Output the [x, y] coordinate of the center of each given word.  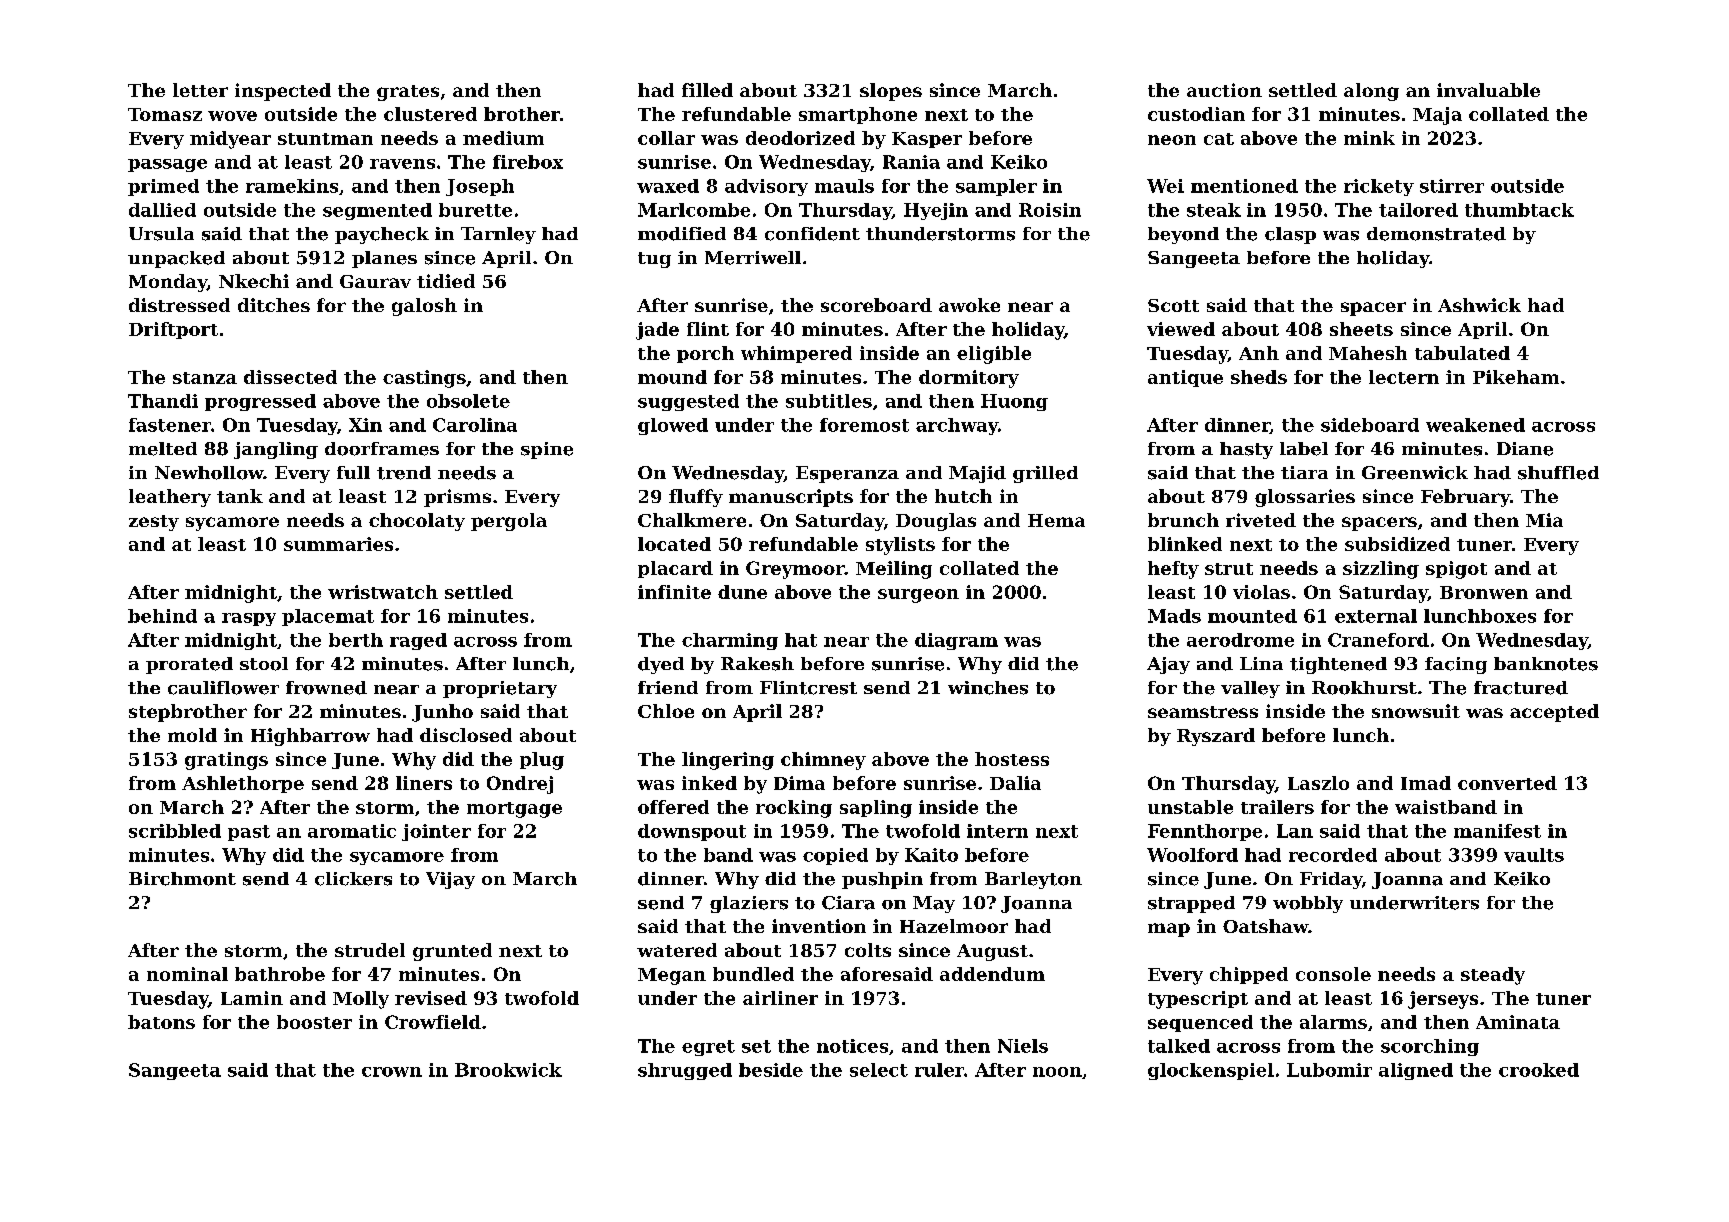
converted [1507, 783]
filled [707, 90]
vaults [1534, 855]
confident [812, 234]
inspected [283, 92]
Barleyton [1033, 880]
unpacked [176, 259]
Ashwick [1479, 305]
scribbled [175, 831]
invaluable [1488, 90]
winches [988, 688]
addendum [992, 974]
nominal [187, 974]
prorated [189, 665]
